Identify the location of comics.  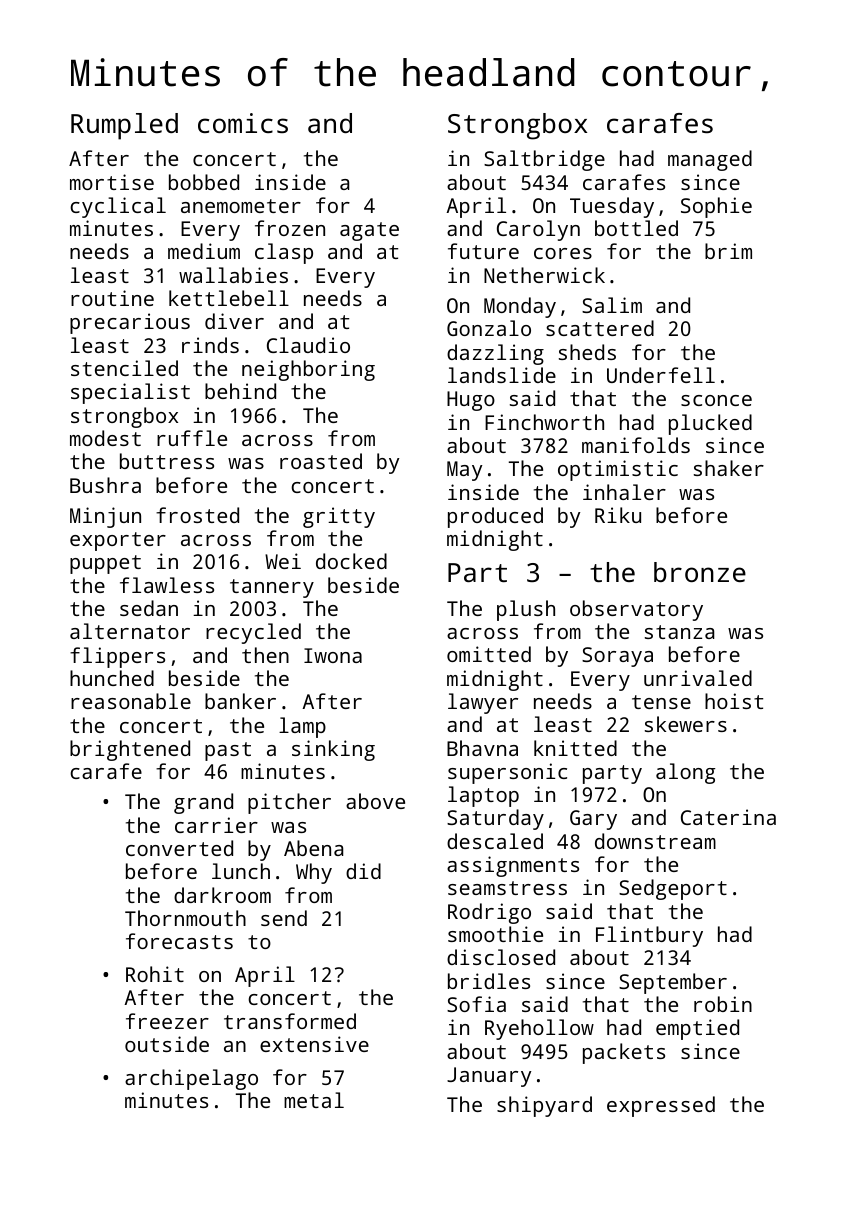
(243, 123).
